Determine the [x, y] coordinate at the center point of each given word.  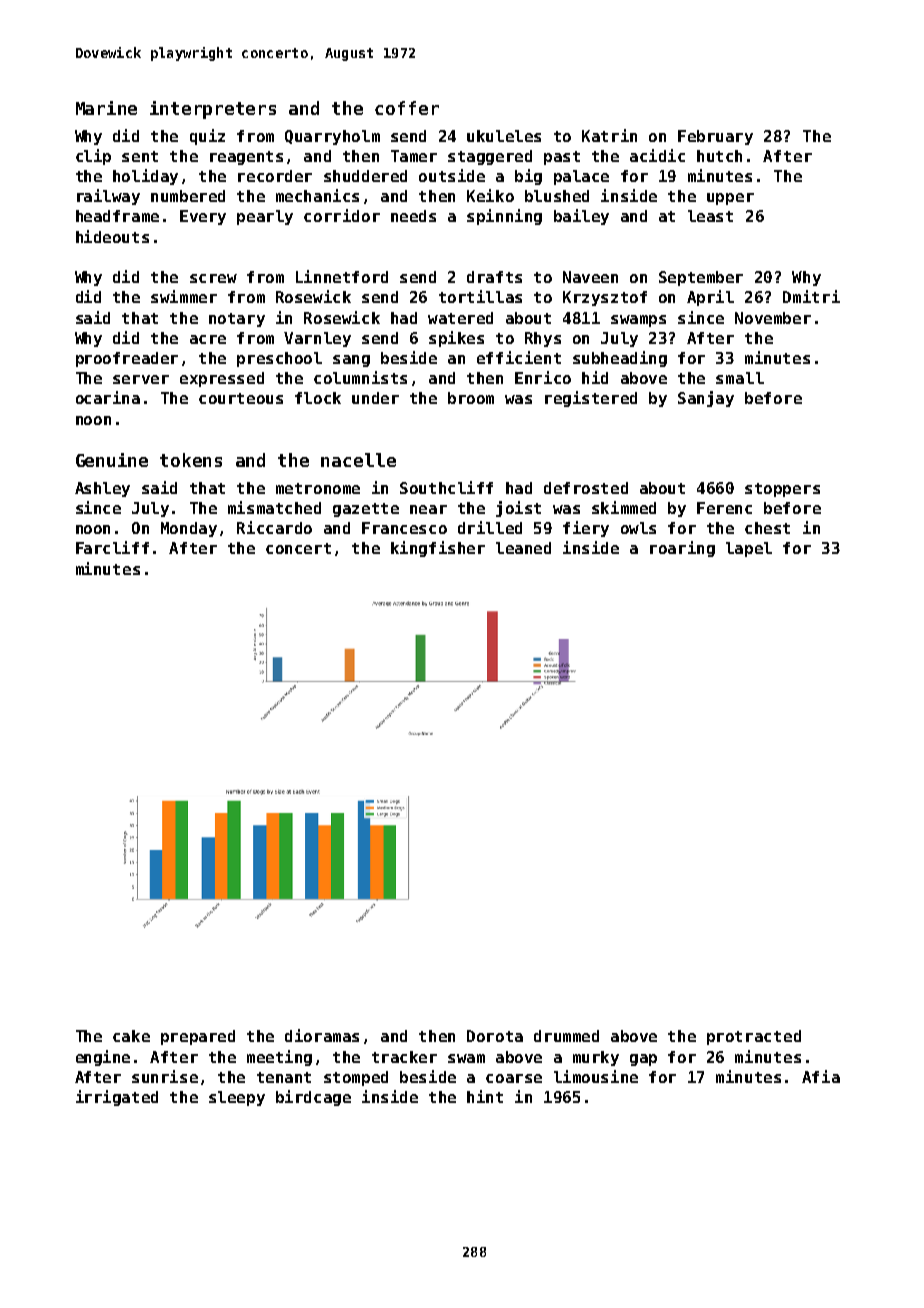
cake [131, 1036]
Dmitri [811, 296]
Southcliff [446, 487]
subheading [620, 359]
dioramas [322, 1035]
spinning [504, 217]
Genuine [112, 460]
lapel [749, 549]
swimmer [184, 296]
